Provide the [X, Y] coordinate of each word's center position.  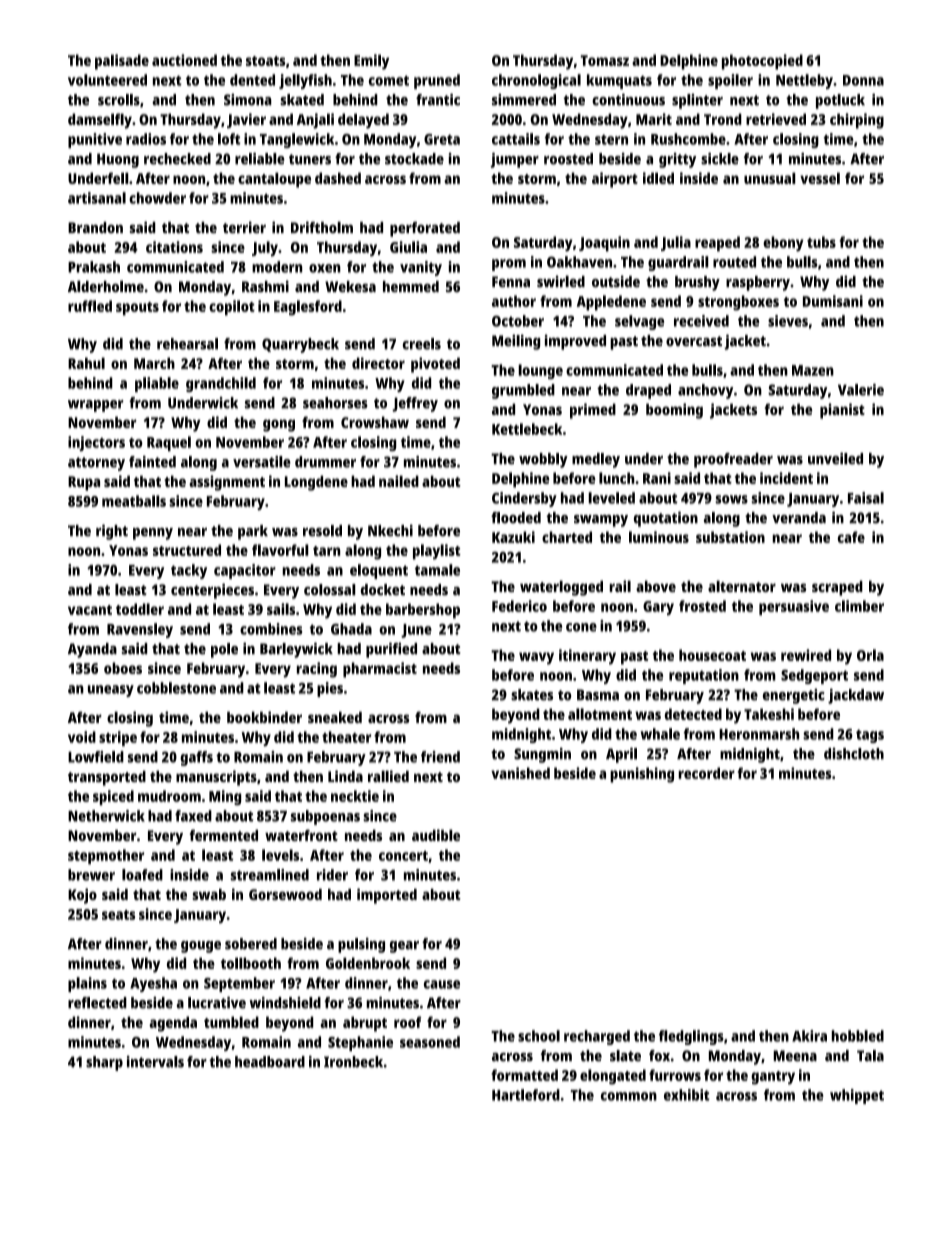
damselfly [100, 121]
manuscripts [216, 778]
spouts [137, 309]
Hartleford [526, 1095]
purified [391, 650]
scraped [837, 588]
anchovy [705, 391]
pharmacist [380, 670]
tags [870, 736]
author [514, 301]
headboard [270, 1062]
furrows [675, 1075]
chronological [536, 81]
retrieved [776, 119]
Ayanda [92, 650]
